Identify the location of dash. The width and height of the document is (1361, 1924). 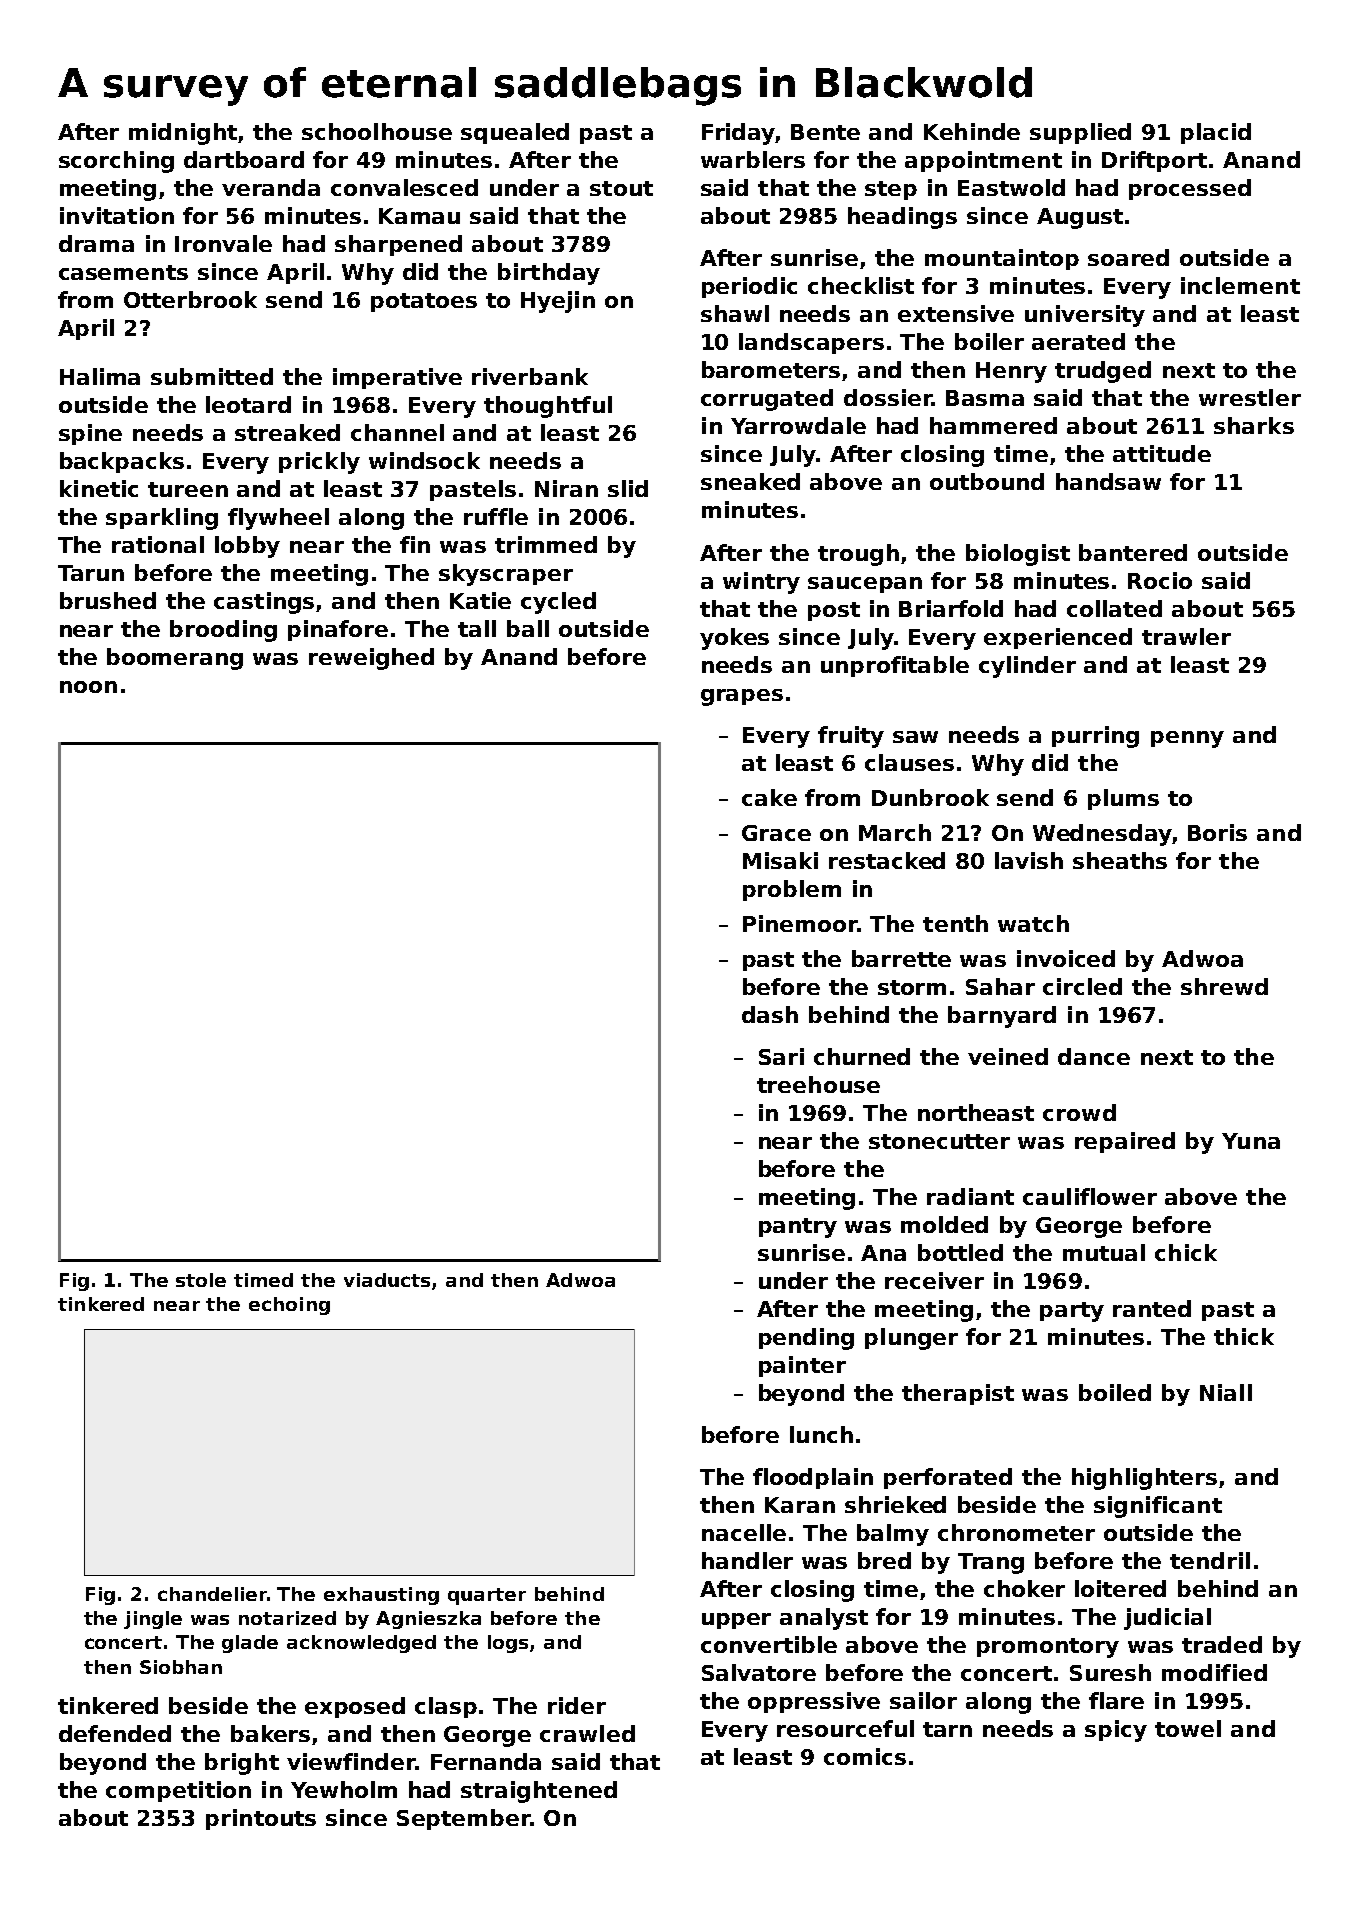
(770, 1014).
